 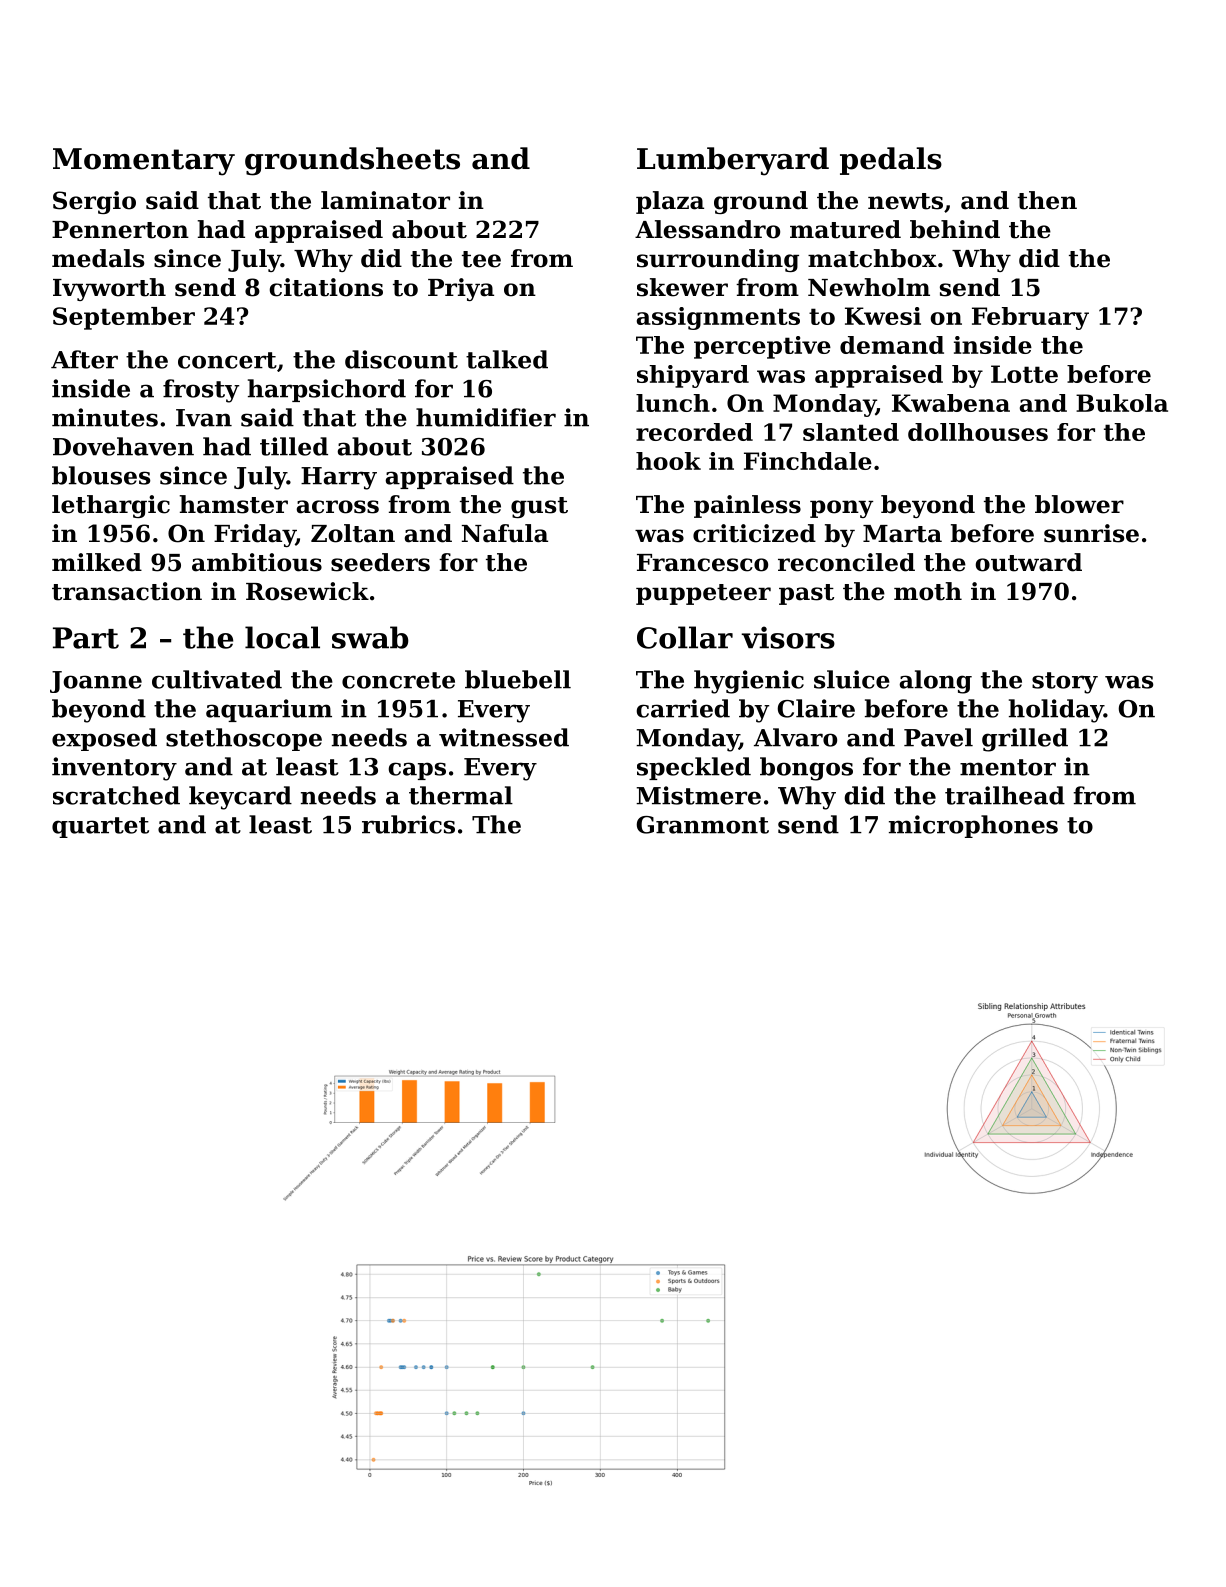 I want to click on local, so click(x=282, y=637).
